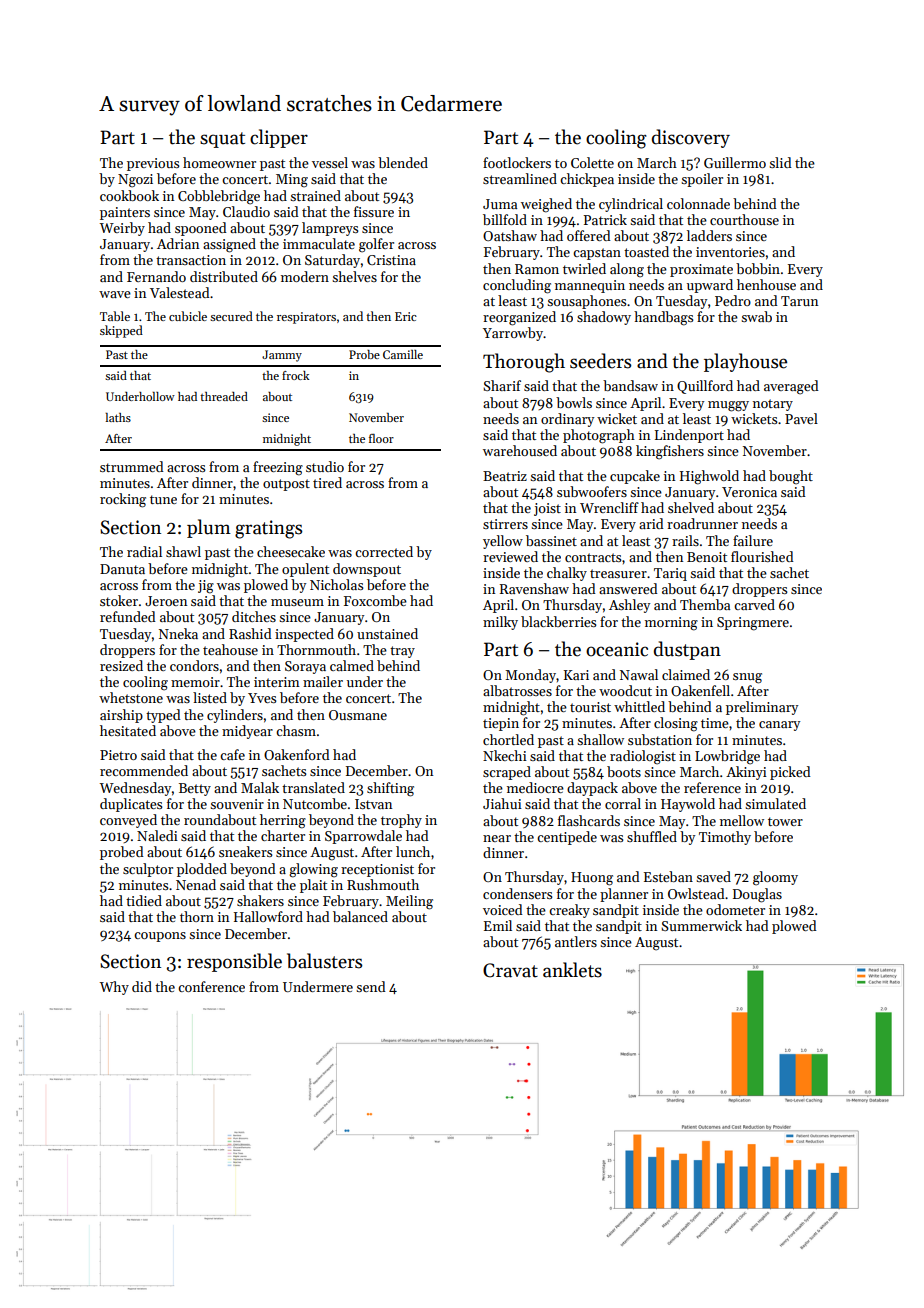  Describe the element at coordinates (278, 468) in the image. I see `freezing` at that location.
